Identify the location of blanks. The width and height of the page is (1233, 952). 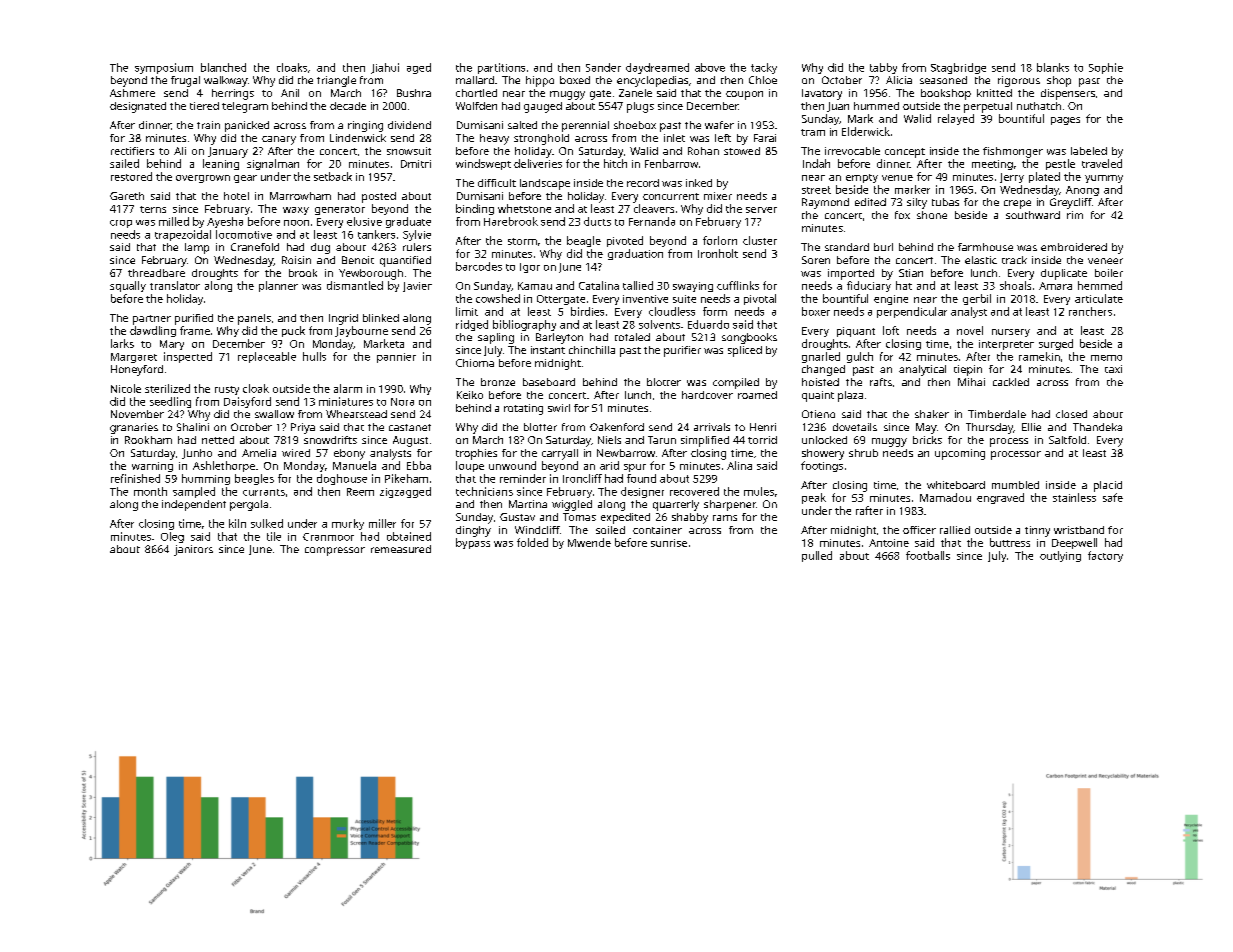
(1053, 67).
